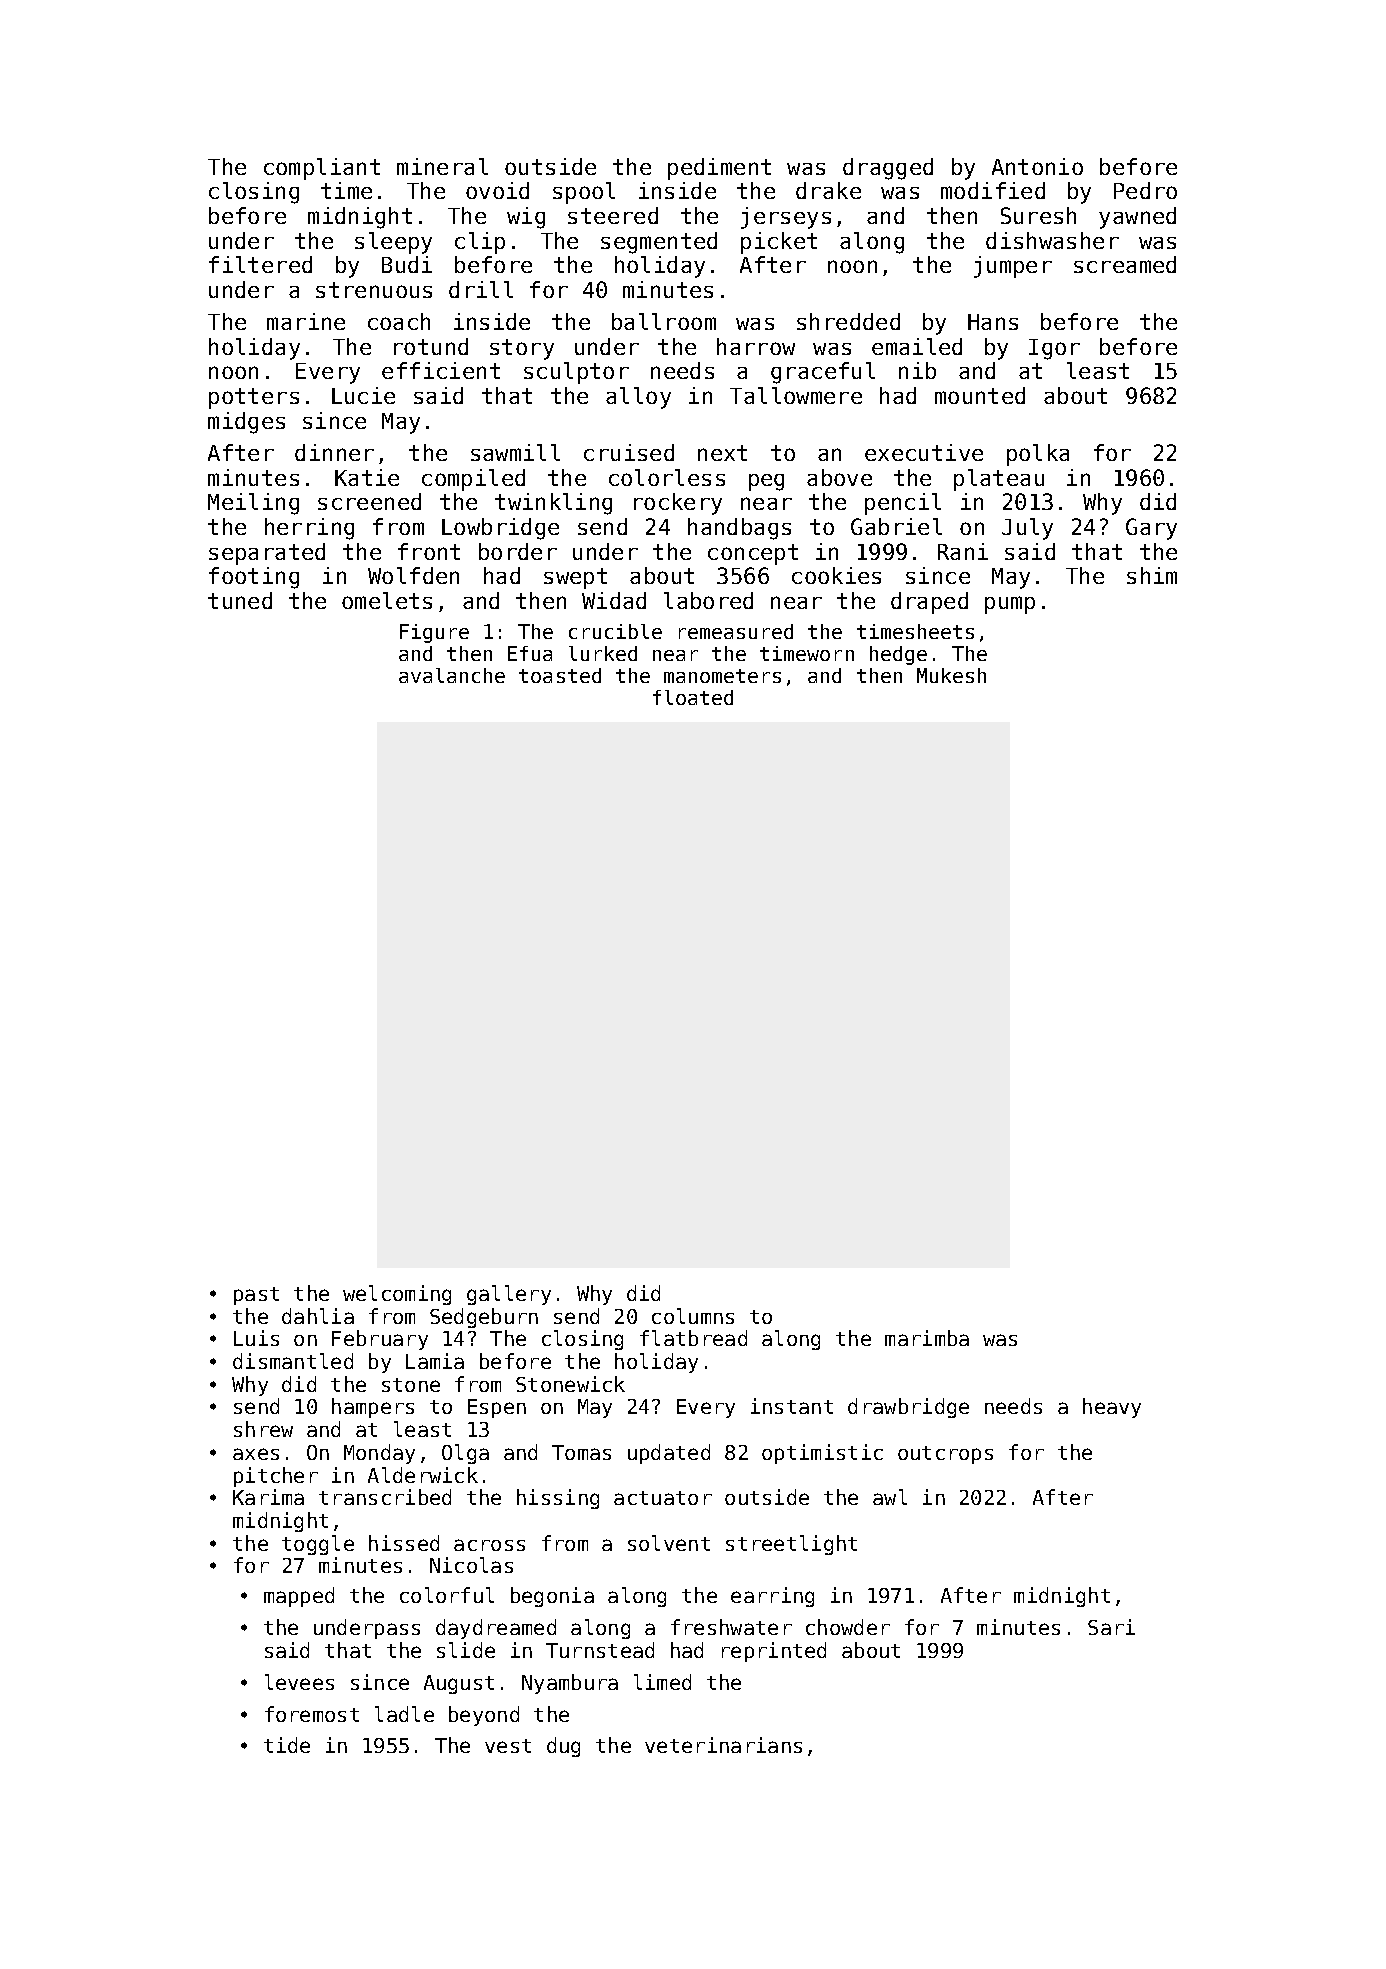  I want to click on efficient, so click(441, 370).
